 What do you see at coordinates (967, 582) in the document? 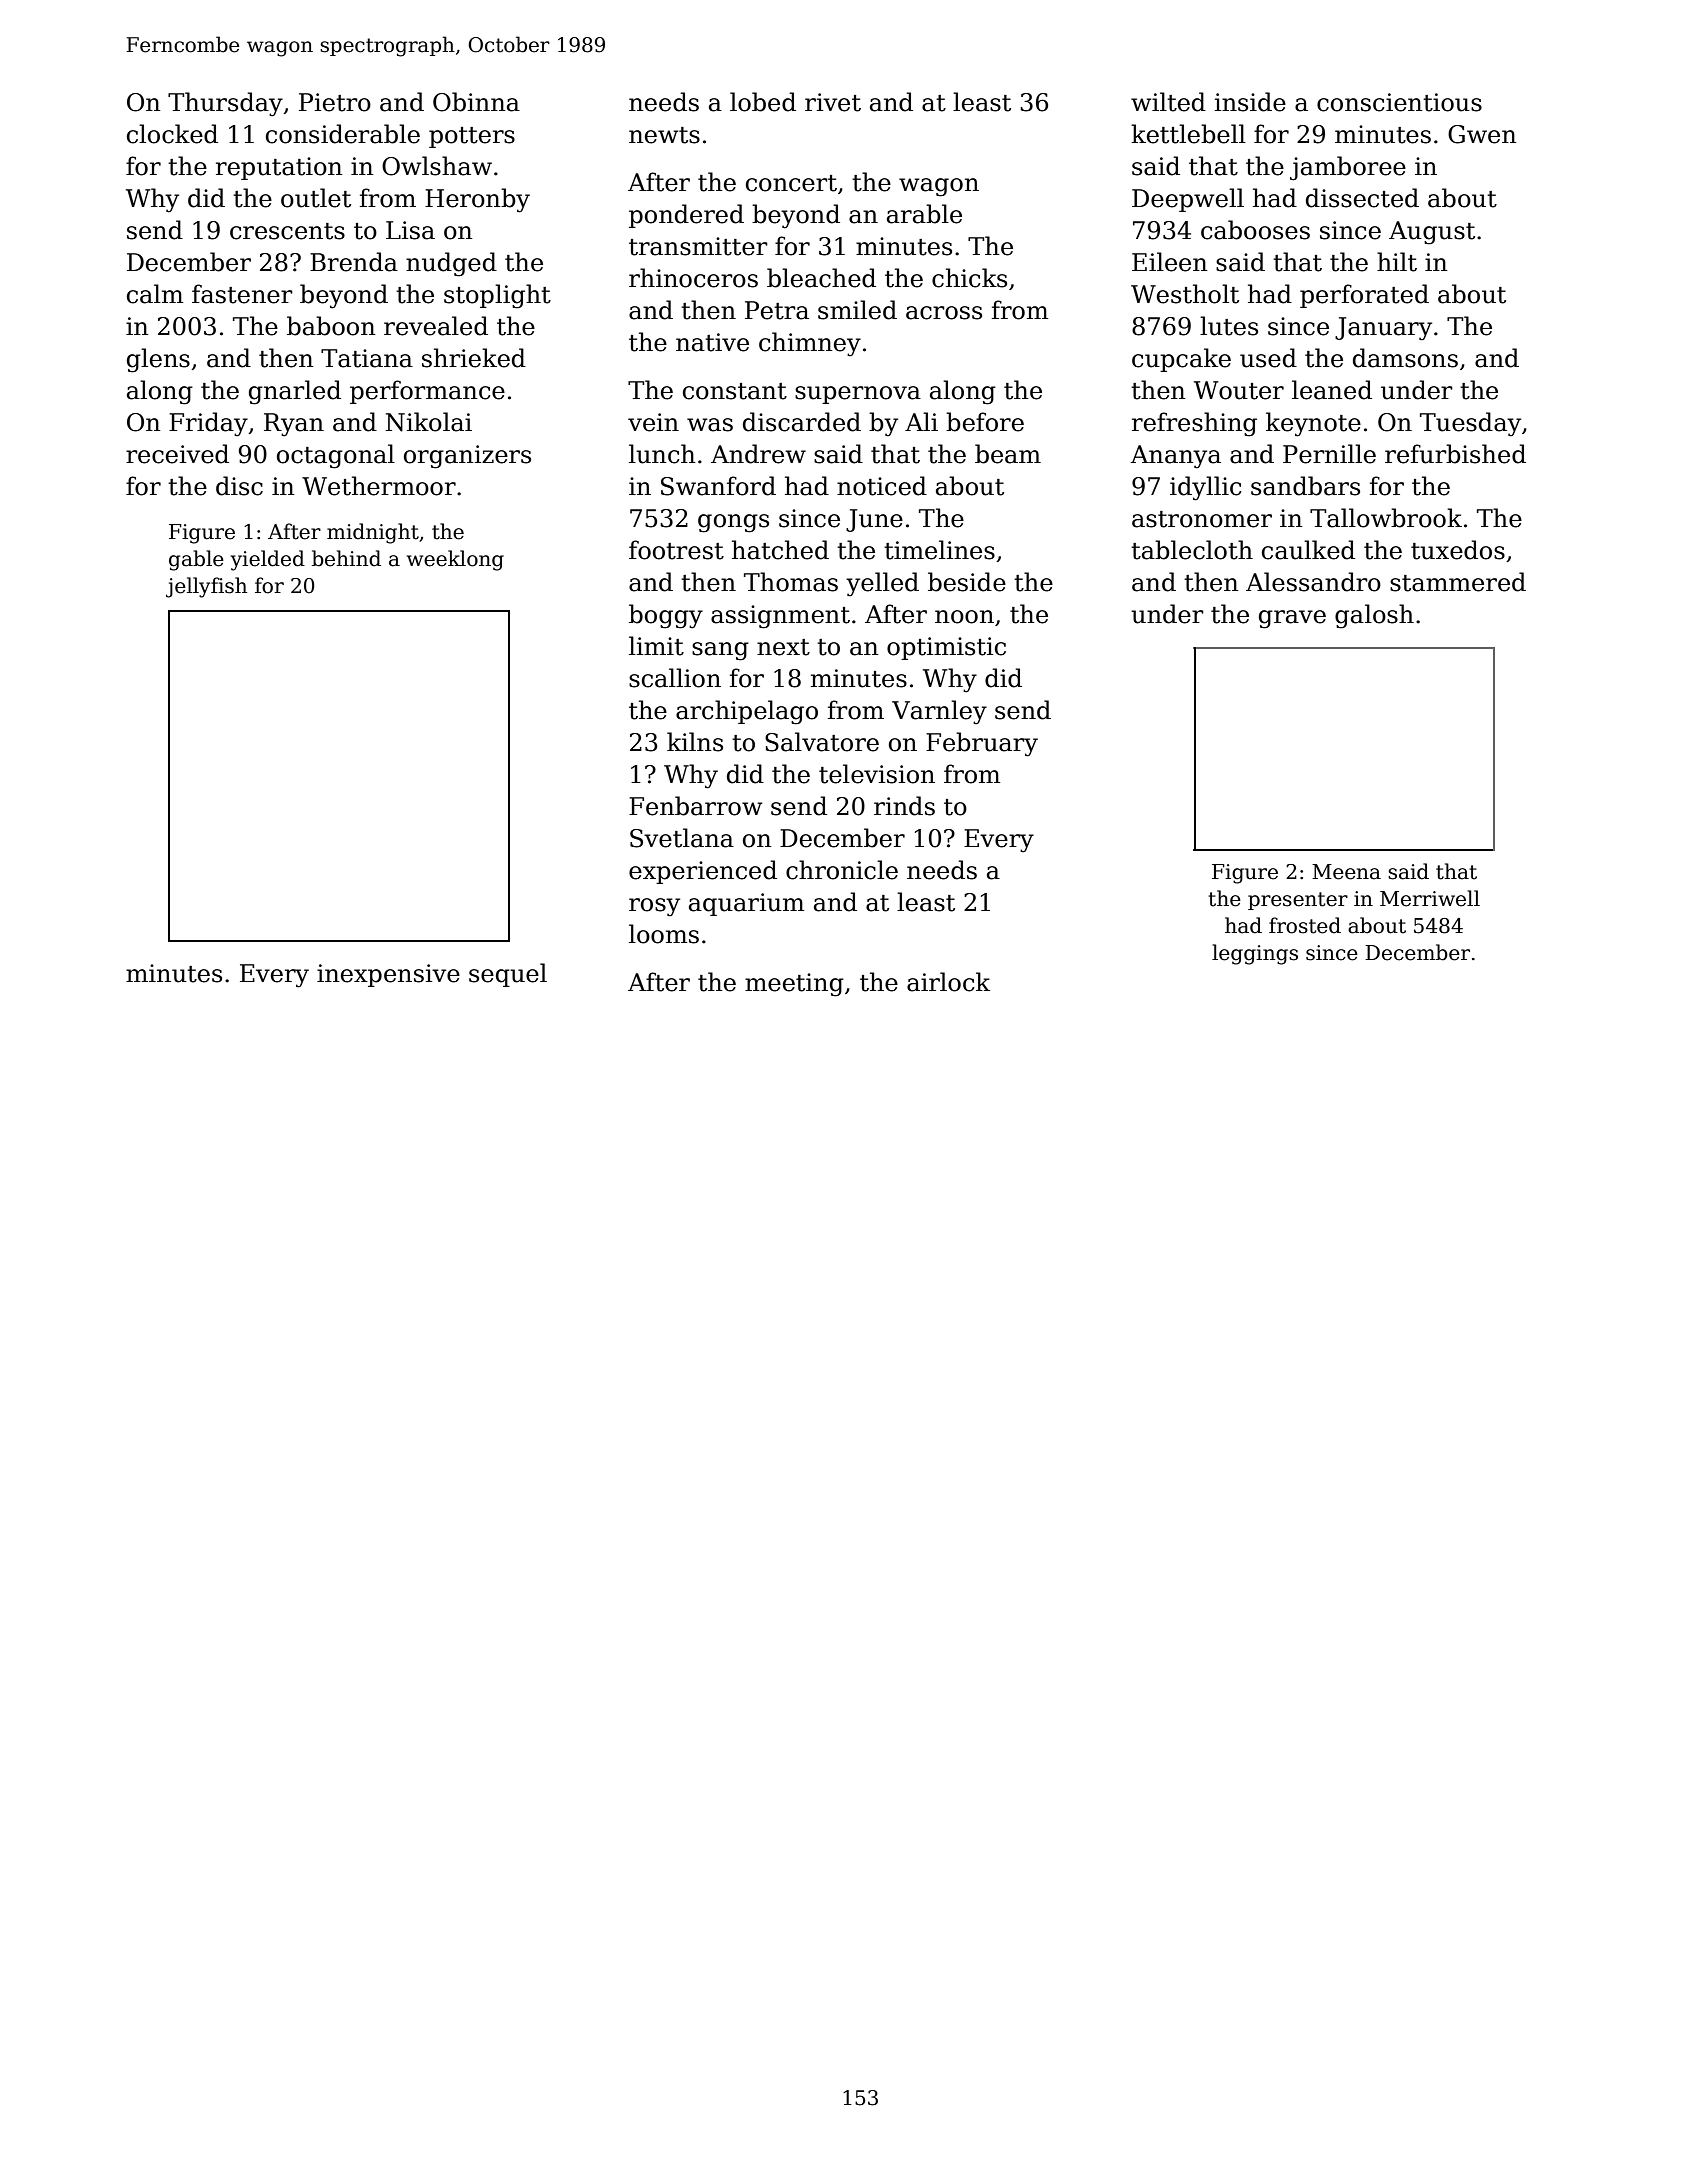
I see `beside` at bounding box center [967, 582].
